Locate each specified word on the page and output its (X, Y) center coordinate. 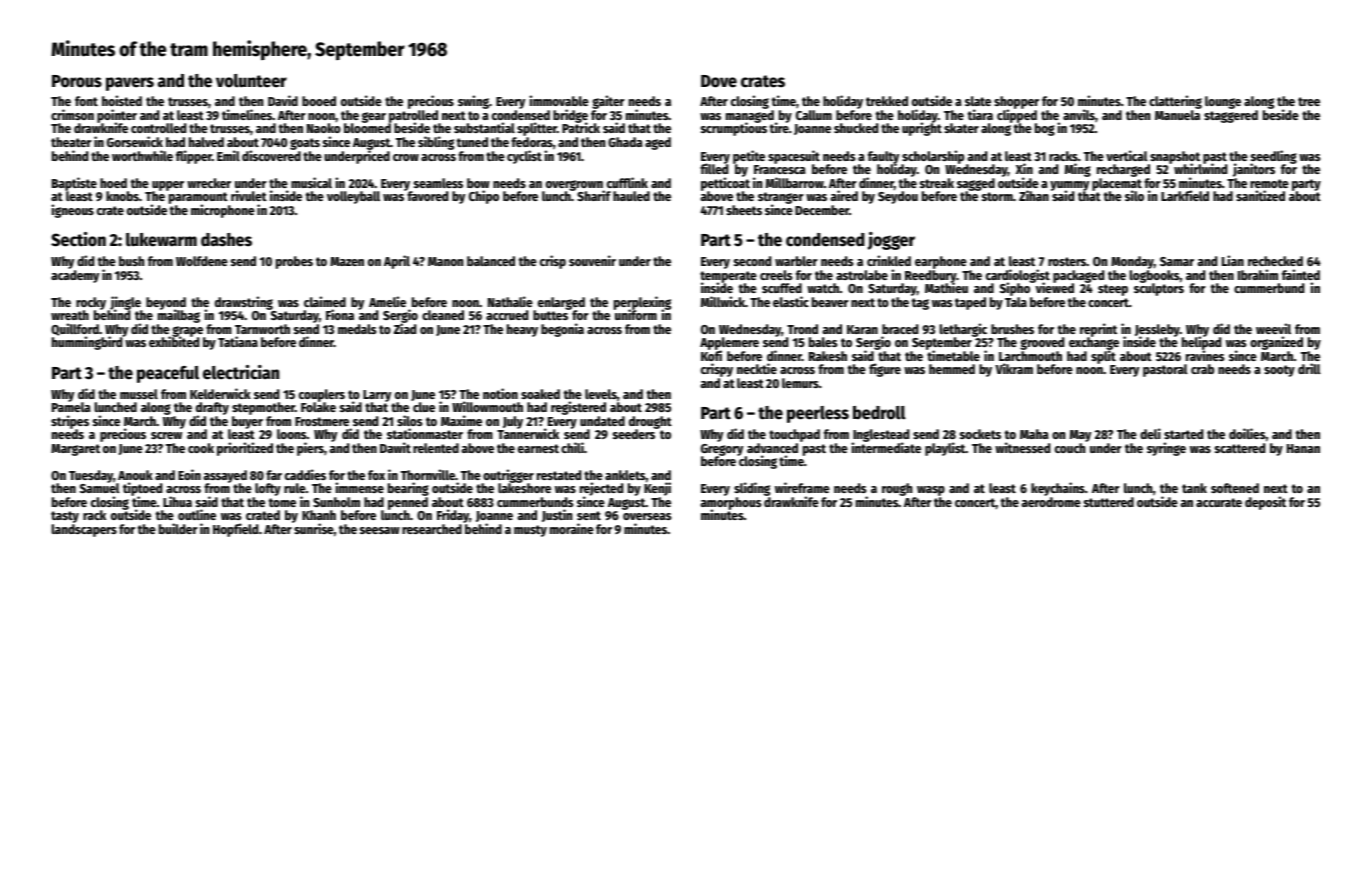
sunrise (314, 529)
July (513, 422)
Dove (719, 81)
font (86, 101)
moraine (572, 528)
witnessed (1022, 447)
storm (997, 196)
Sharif (594, 196)
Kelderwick (220, 393)
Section (78, 239)
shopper (1016, 103)
